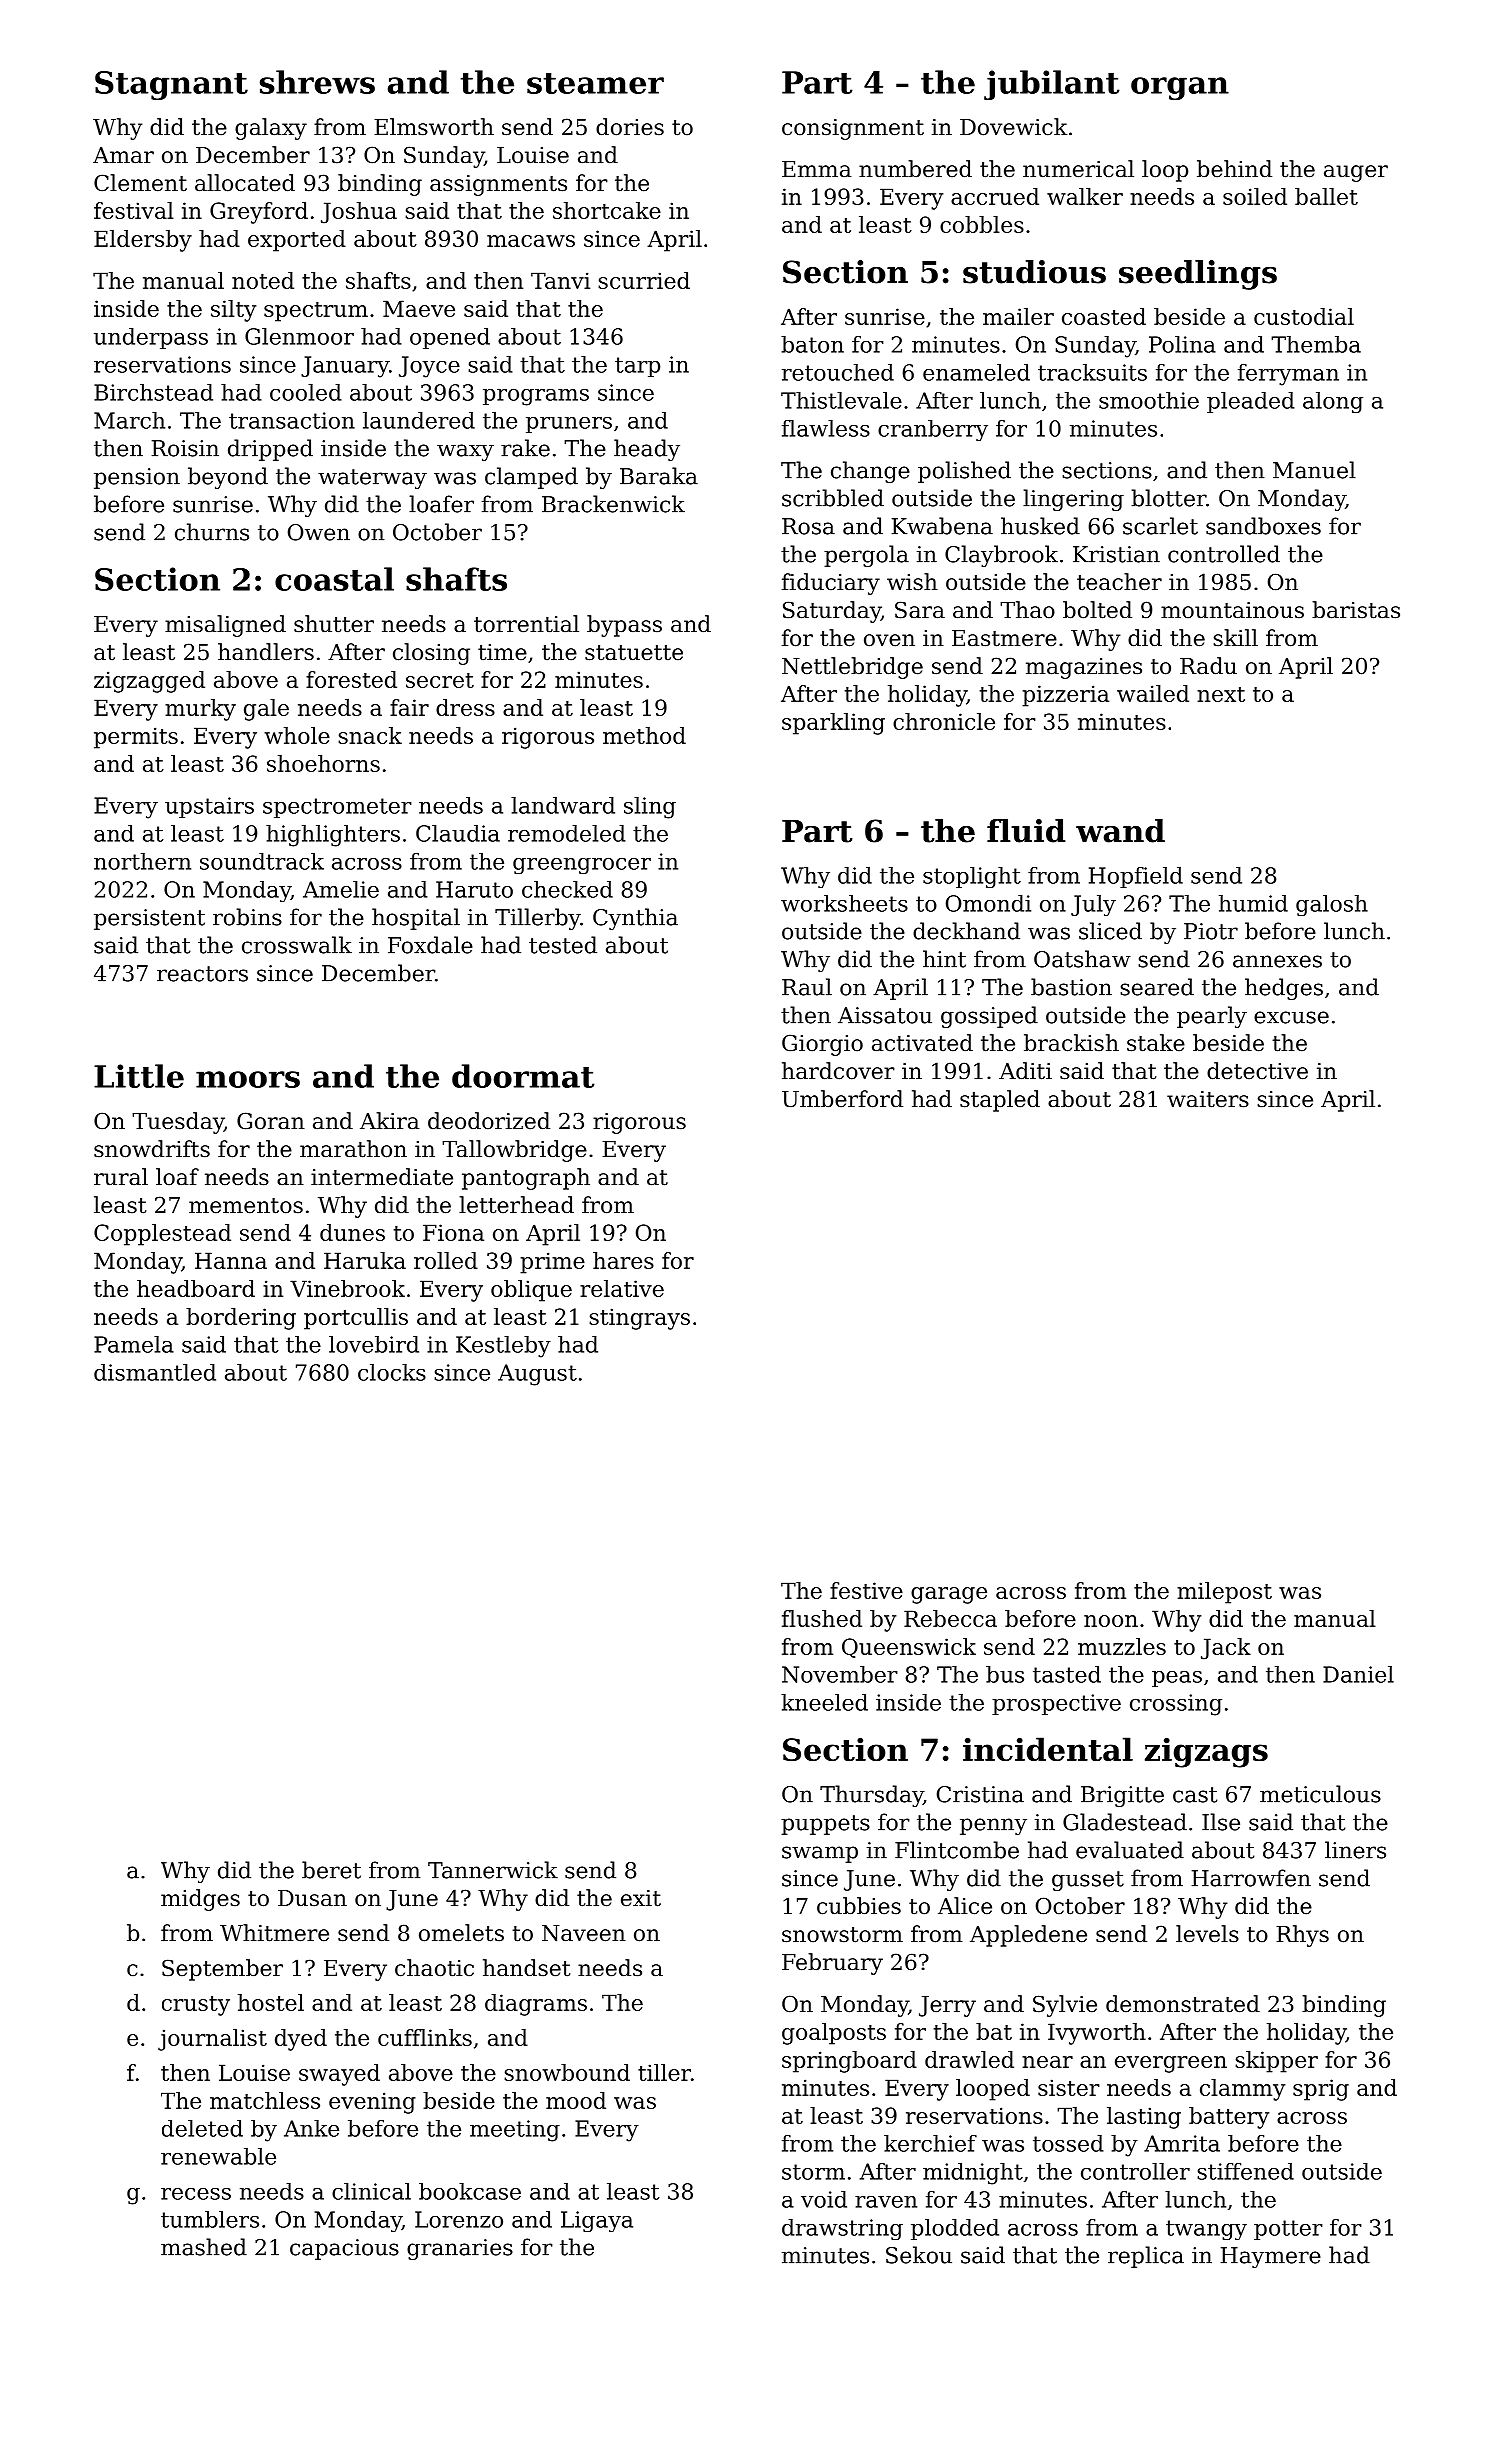  Describe the element at coordinates (317, 82) in the screenshot. I see `shrews` at that location.
